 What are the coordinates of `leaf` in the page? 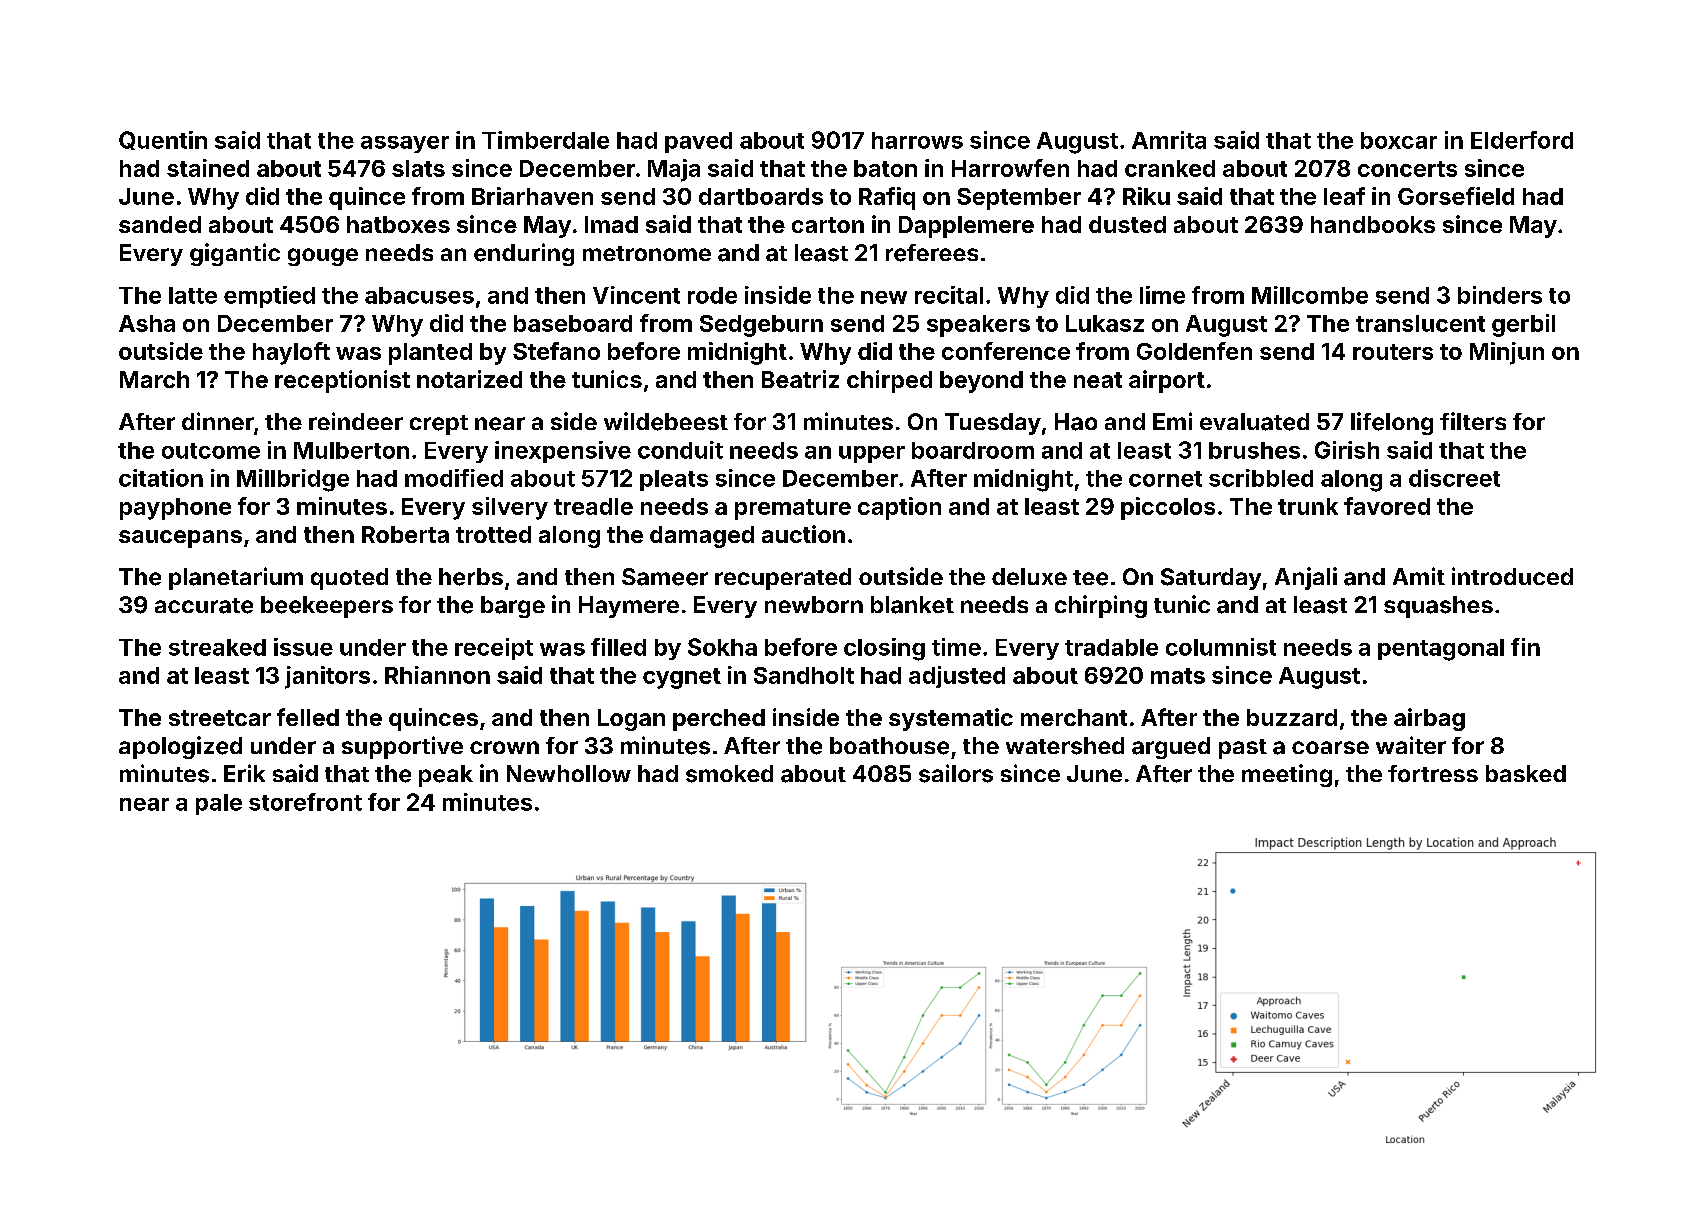 It's located at (1344, 196).
